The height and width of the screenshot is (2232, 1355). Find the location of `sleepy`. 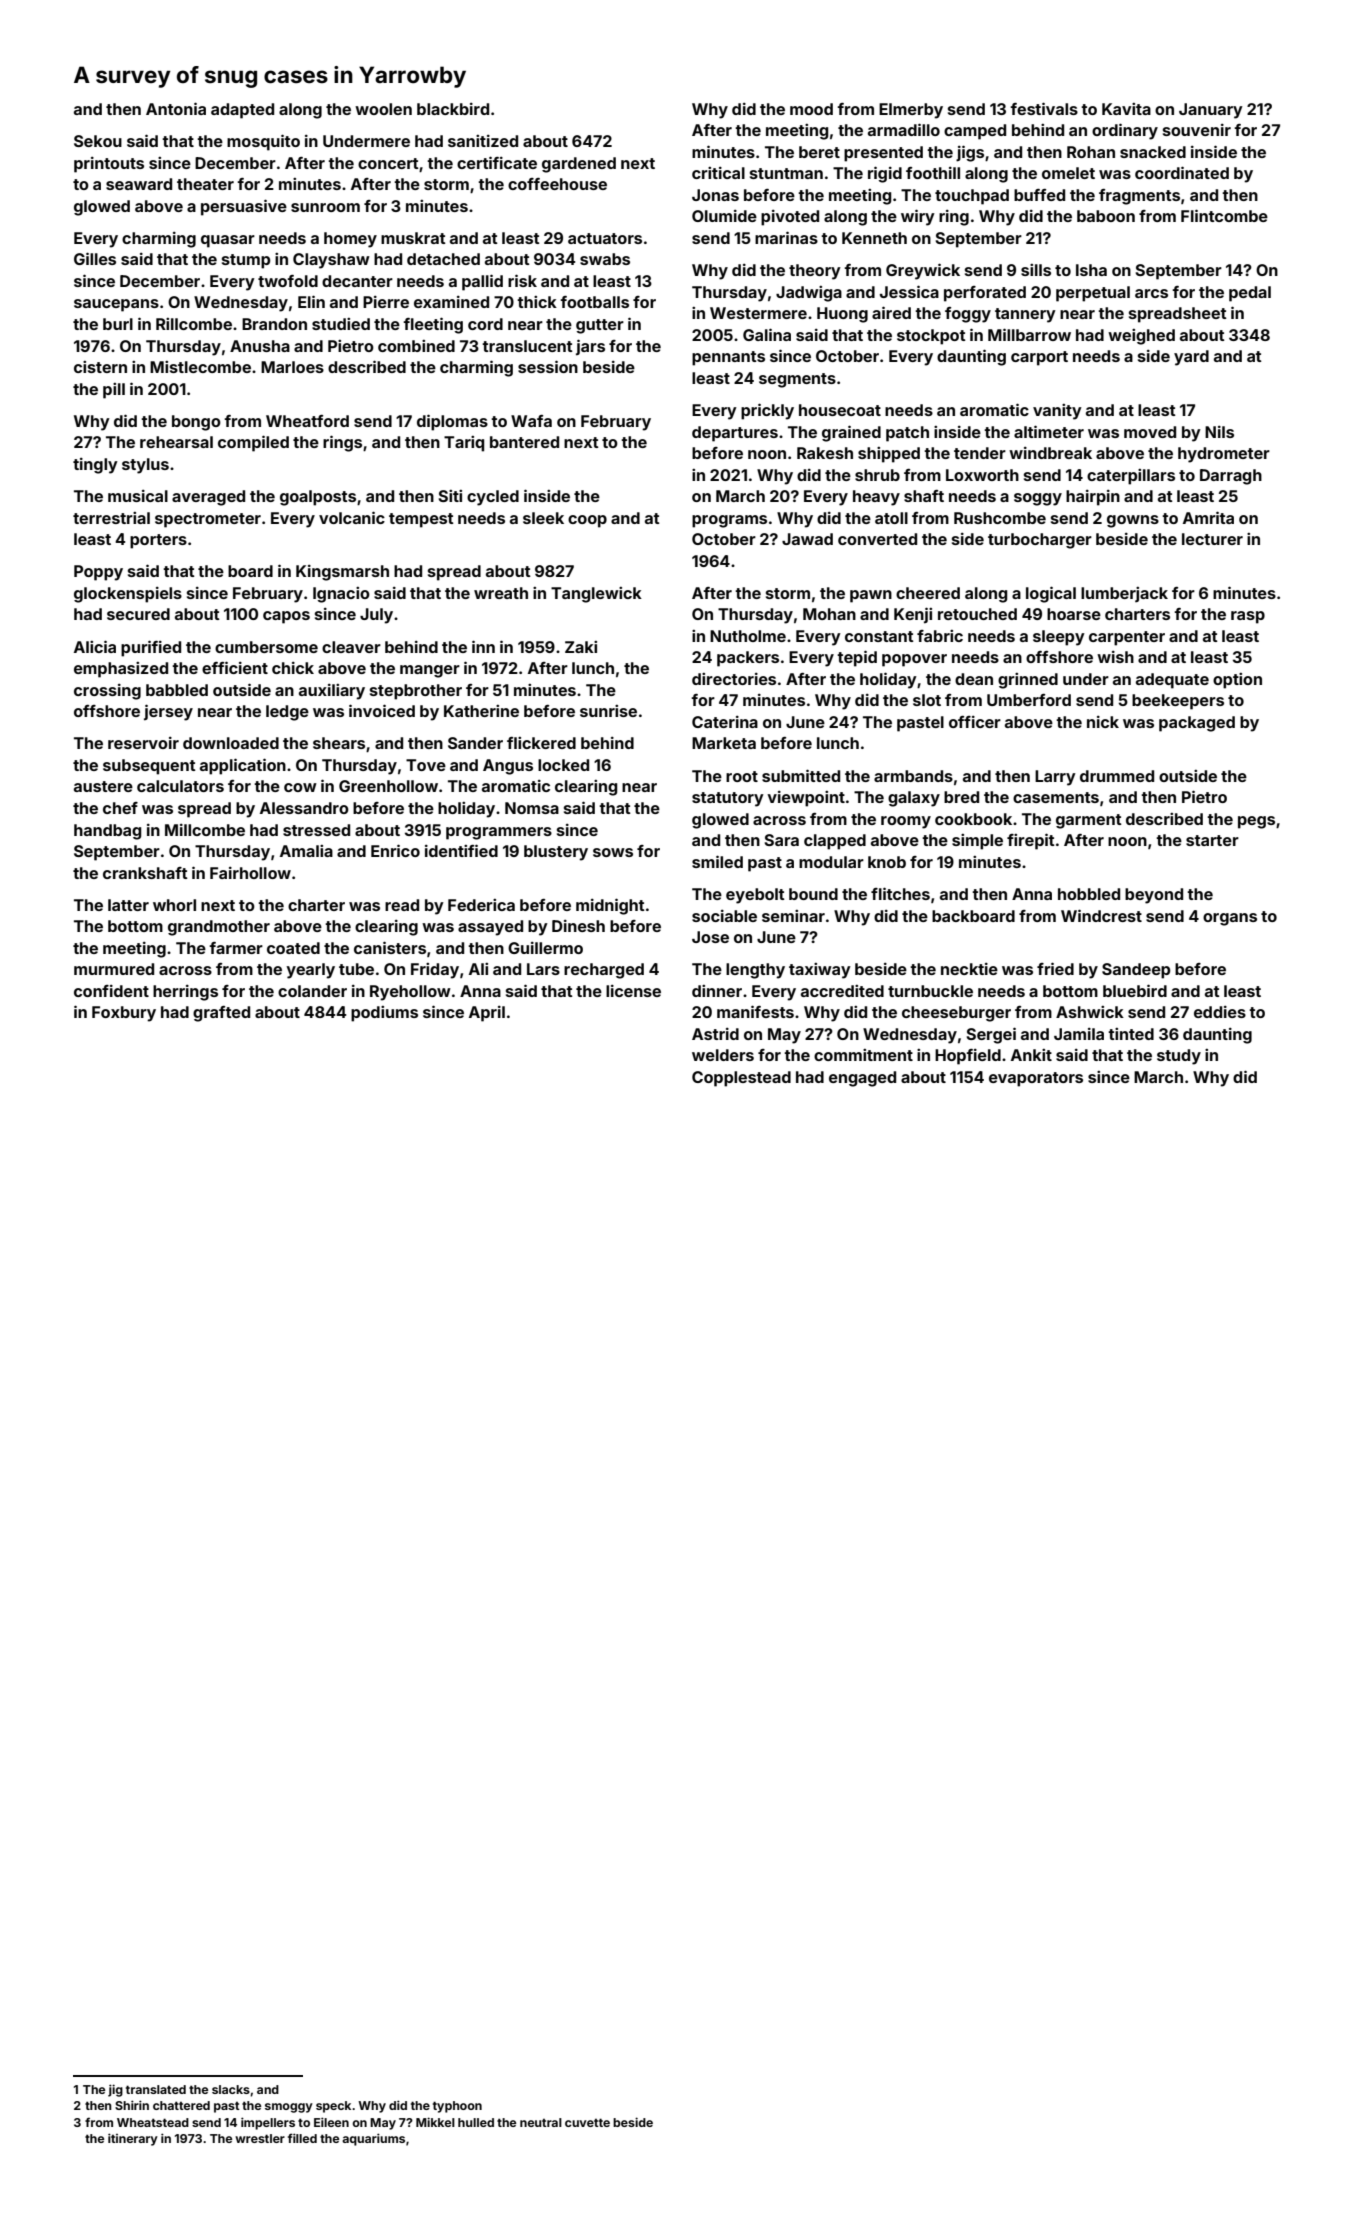

sleepy is located at coordinates (1059, 638).
